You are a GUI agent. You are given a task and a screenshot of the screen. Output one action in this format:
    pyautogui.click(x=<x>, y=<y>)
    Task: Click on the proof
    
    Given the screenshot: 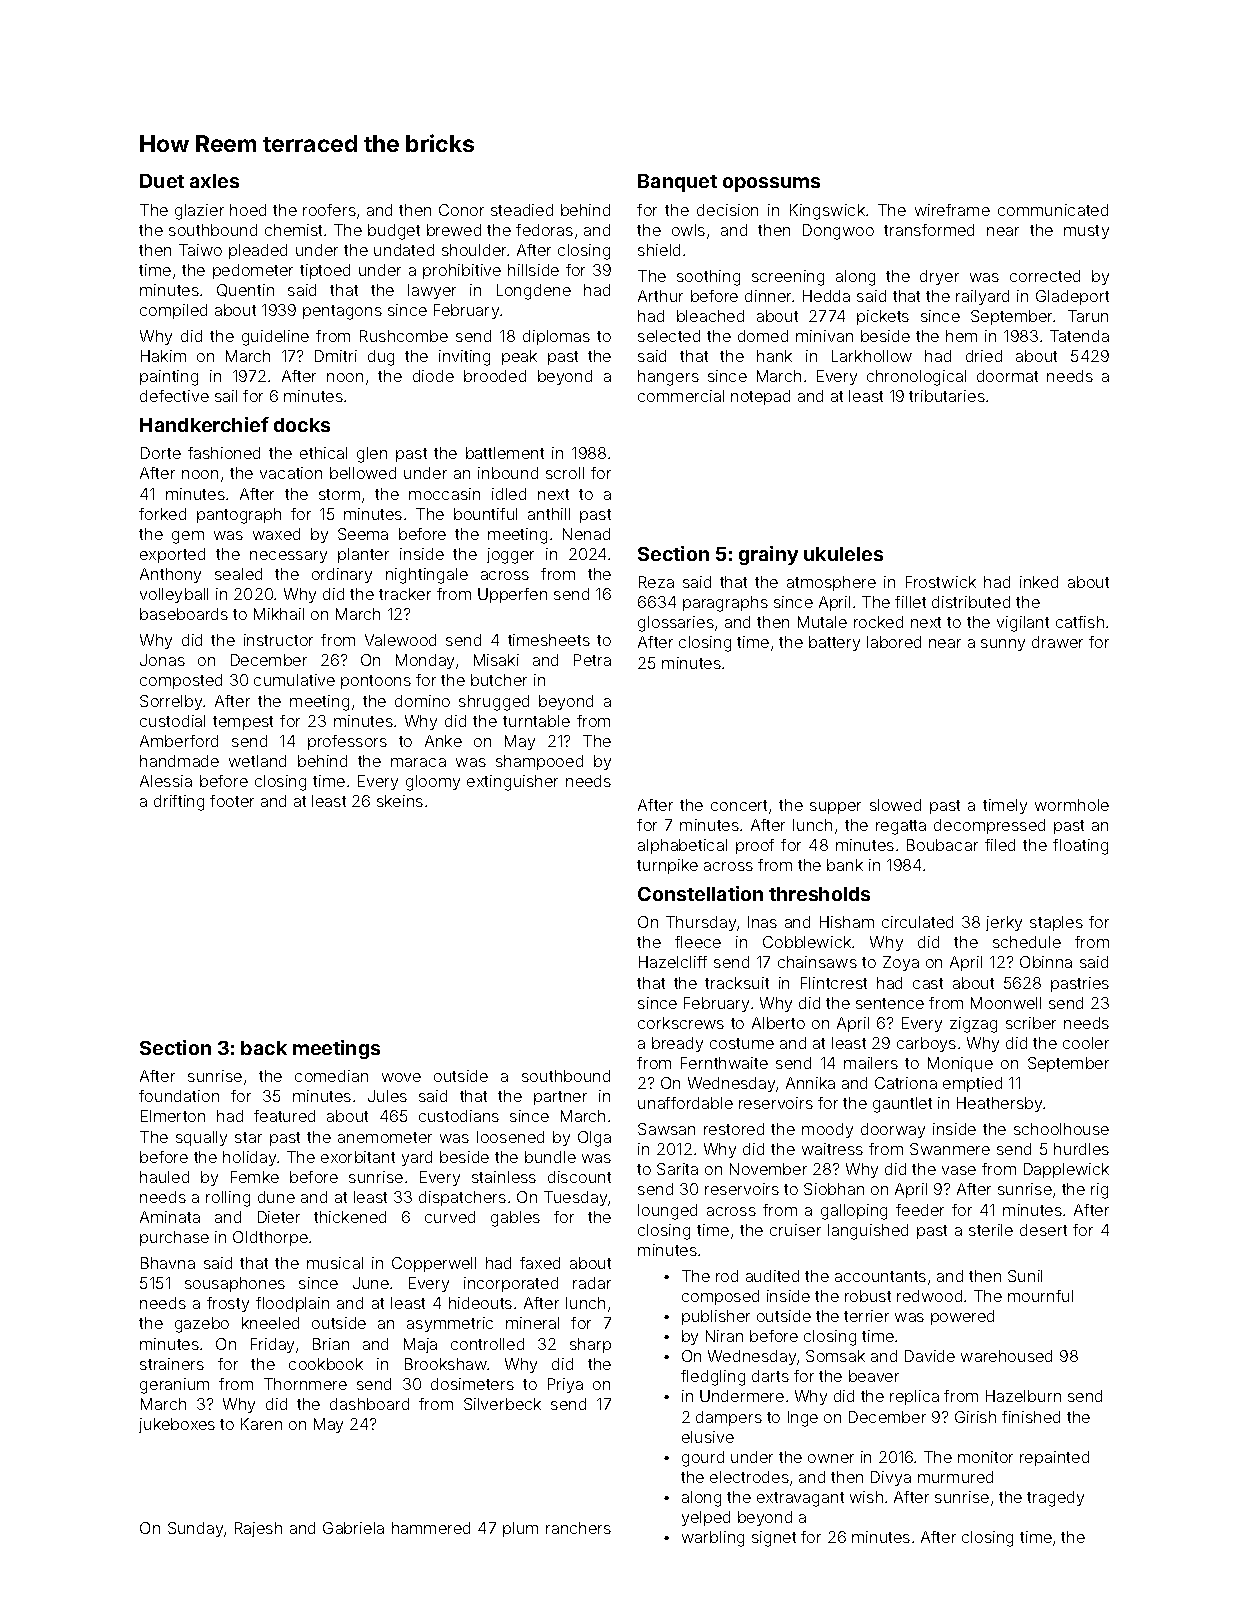 What is the action you would take?
    pyautogui.click(x=755, y=846)
